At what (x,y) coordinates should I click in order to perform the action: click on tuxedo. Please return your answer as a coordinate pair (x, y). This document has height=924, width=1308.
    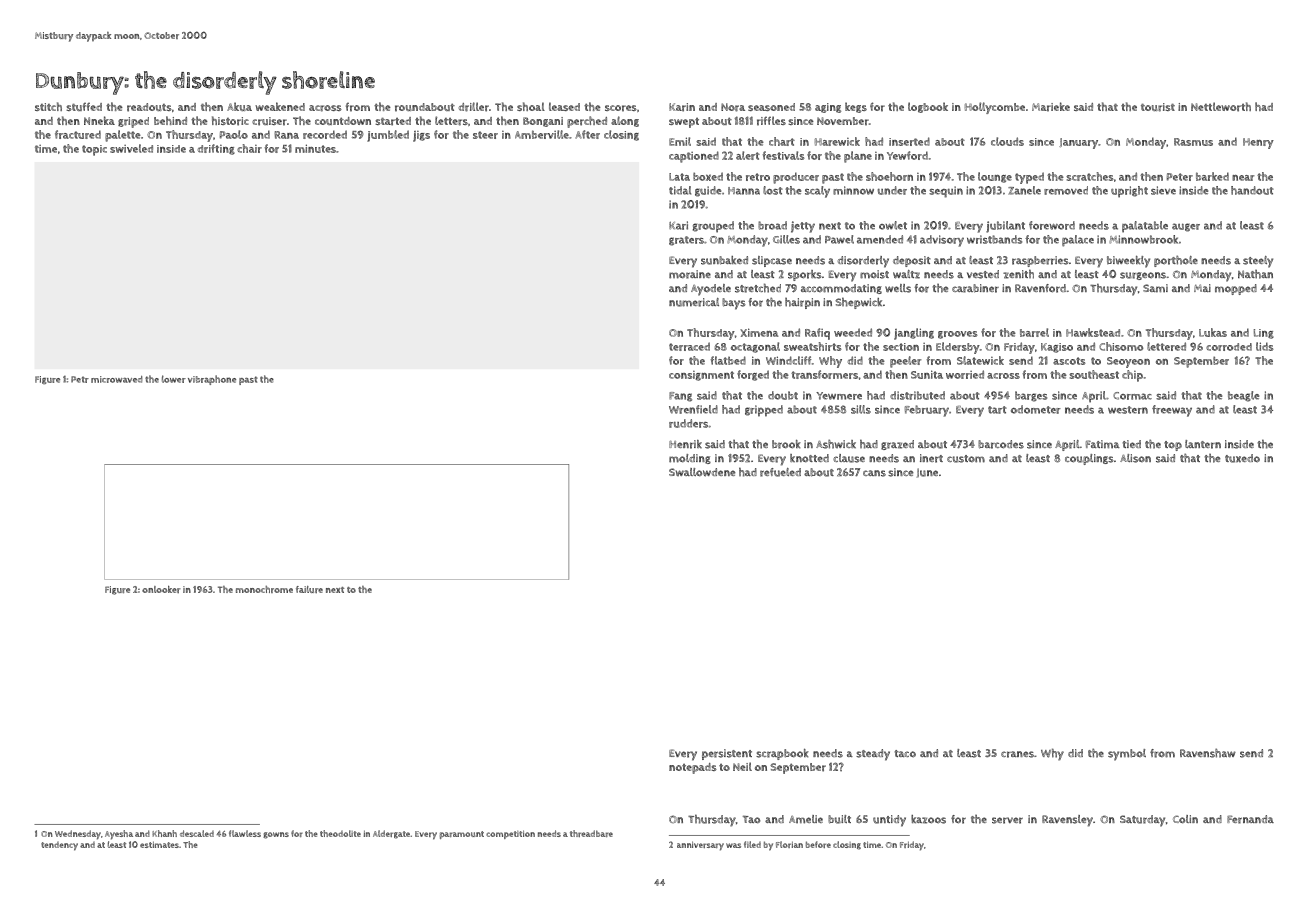
    Looking at the image, I should click on (1242, 458).
